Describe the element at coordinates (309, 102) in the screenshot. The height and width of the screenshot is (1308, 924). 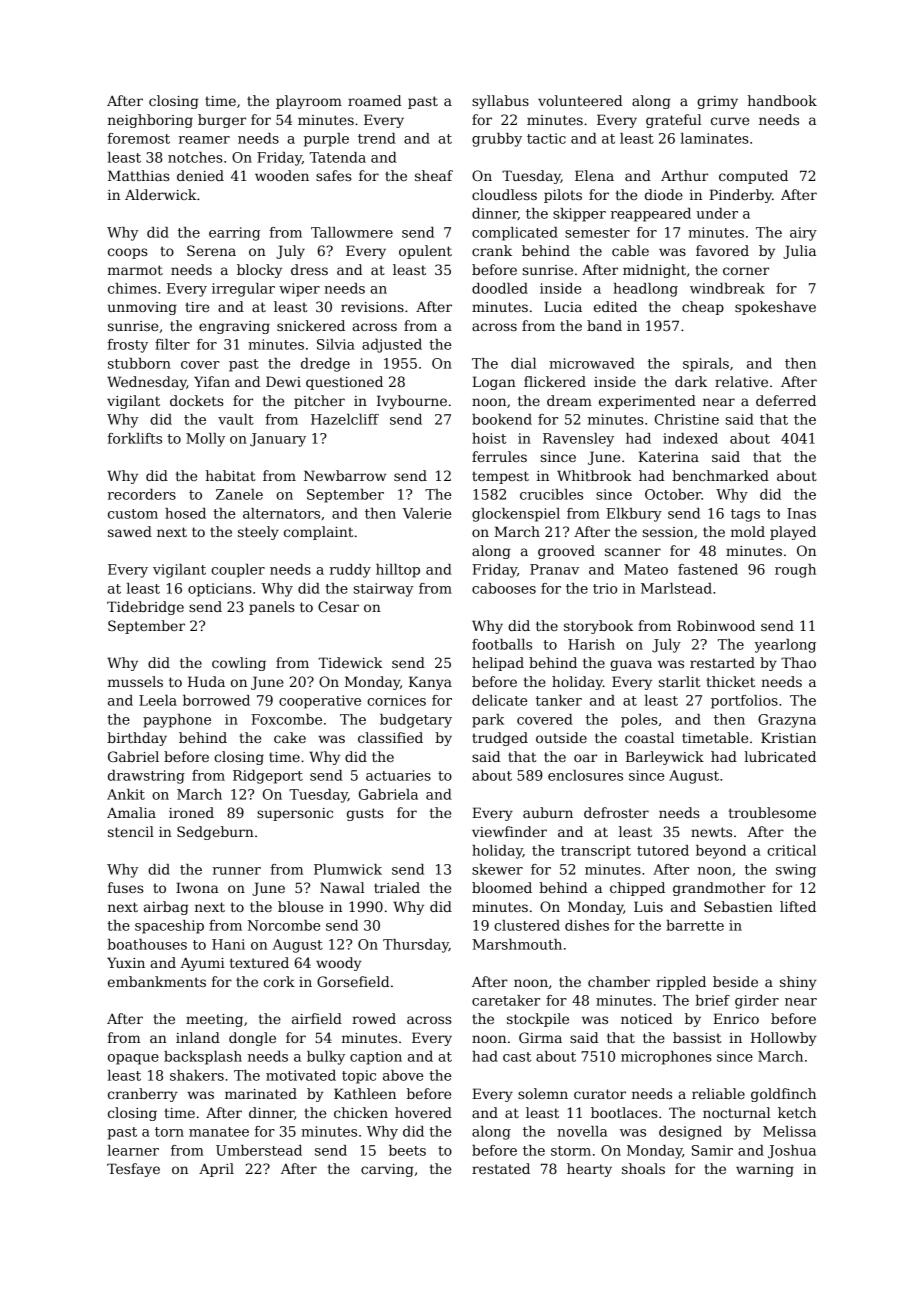
I see `playroom` at that location.
